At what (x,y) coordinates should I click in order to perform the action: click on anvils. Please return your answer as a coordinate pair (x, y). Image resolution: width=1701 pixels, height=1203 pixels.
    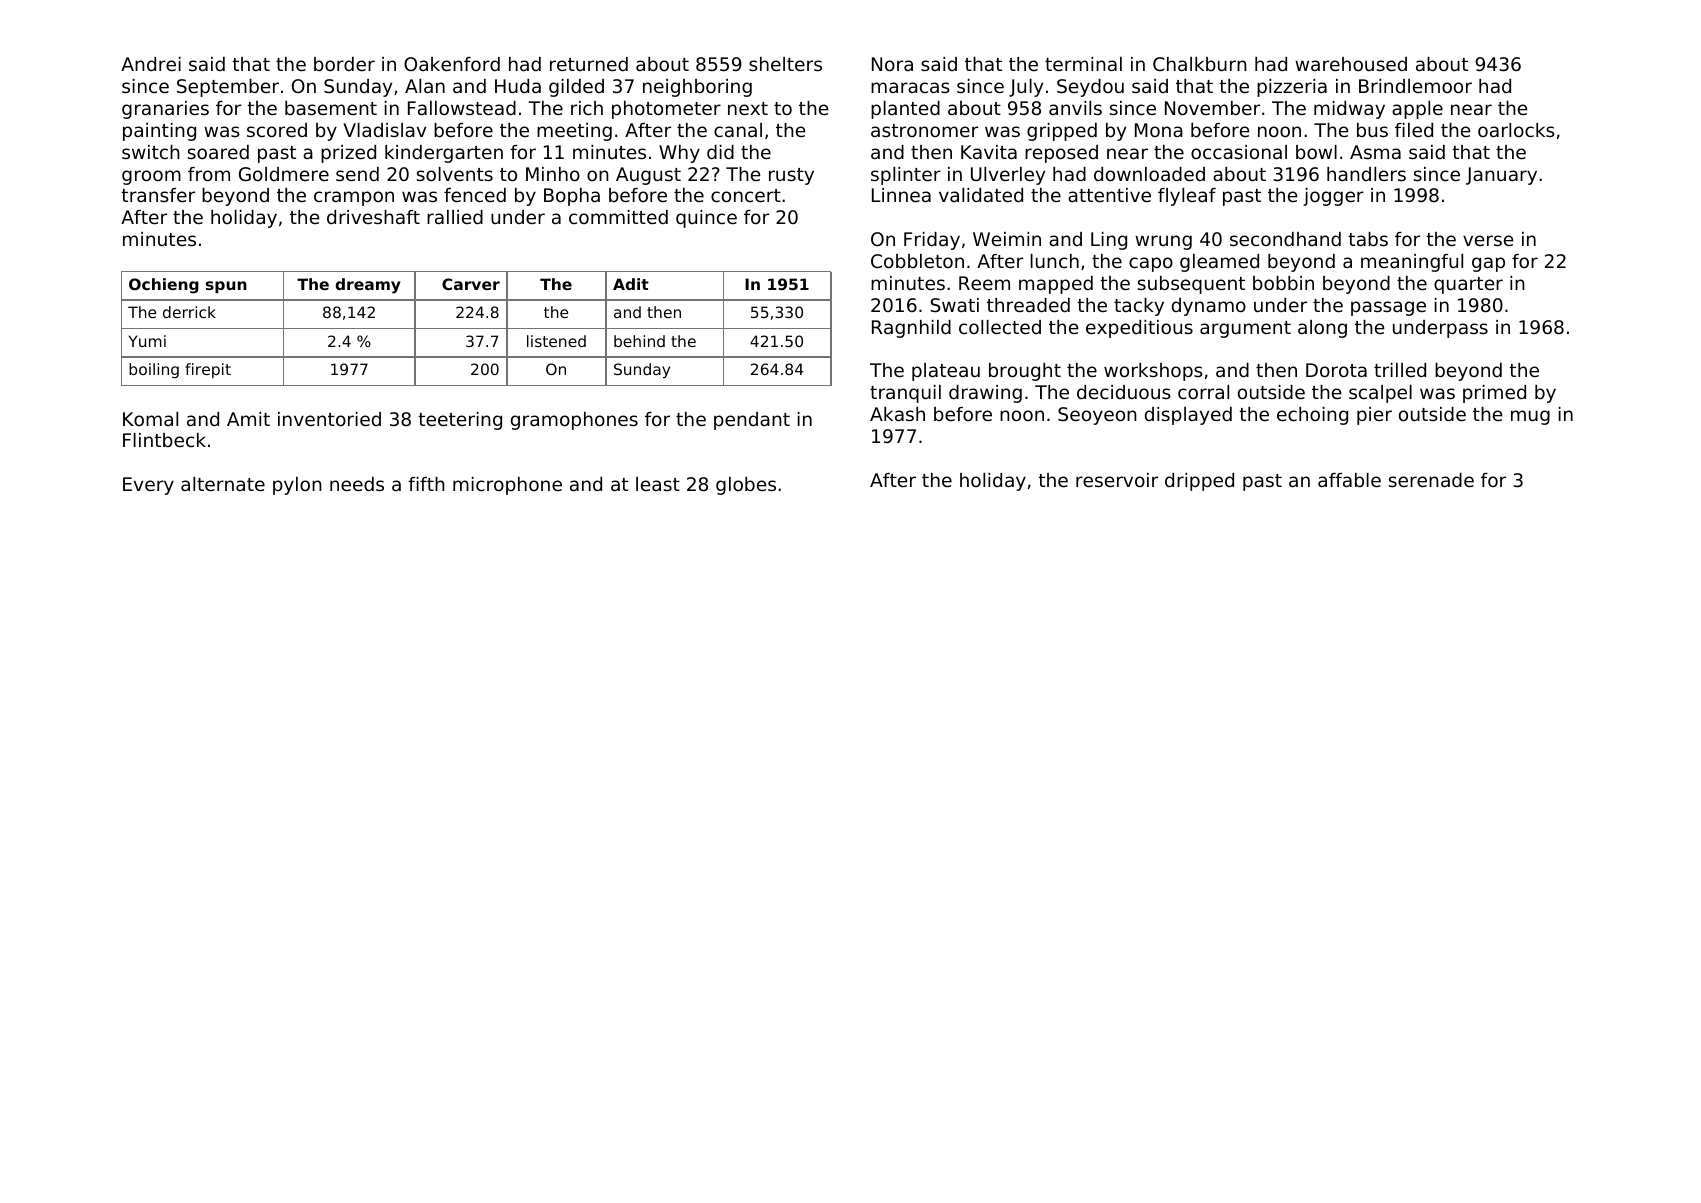
    Looking at the image, I should click on (1075, 108).
